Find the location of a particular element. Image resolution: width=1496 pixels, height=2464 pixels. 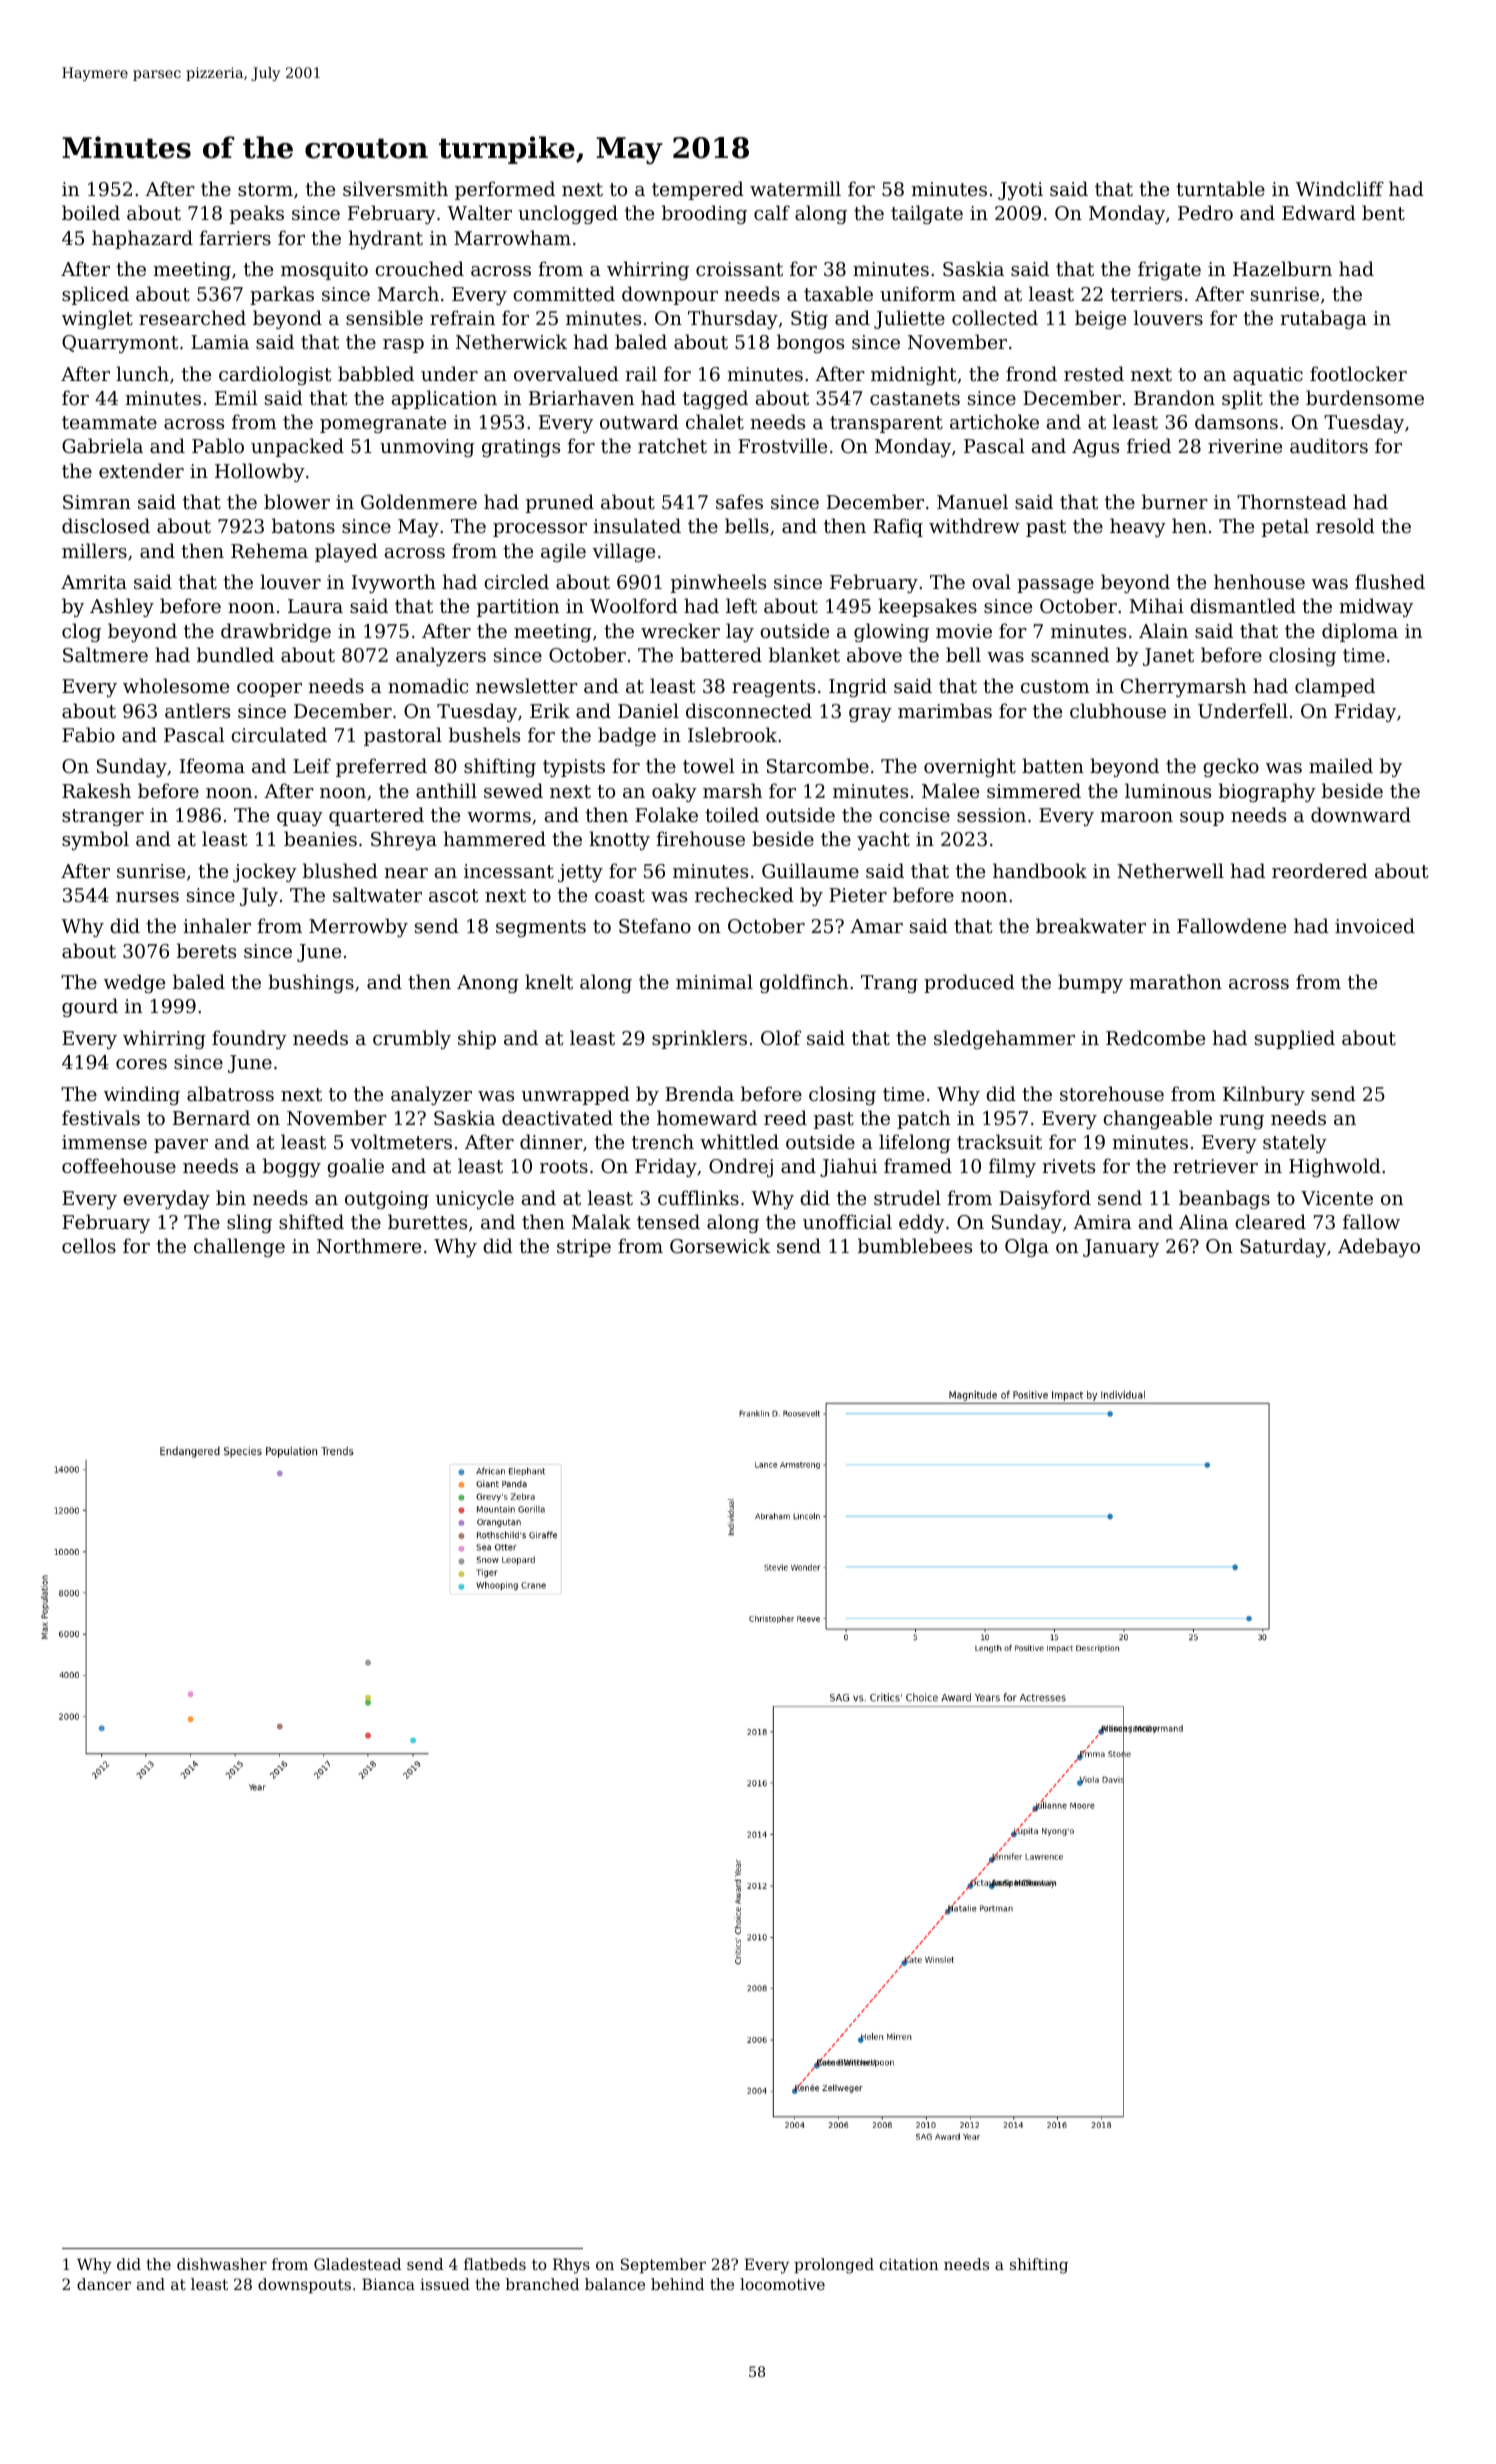

Adebayo is located at coordinates (1379, 1247).
